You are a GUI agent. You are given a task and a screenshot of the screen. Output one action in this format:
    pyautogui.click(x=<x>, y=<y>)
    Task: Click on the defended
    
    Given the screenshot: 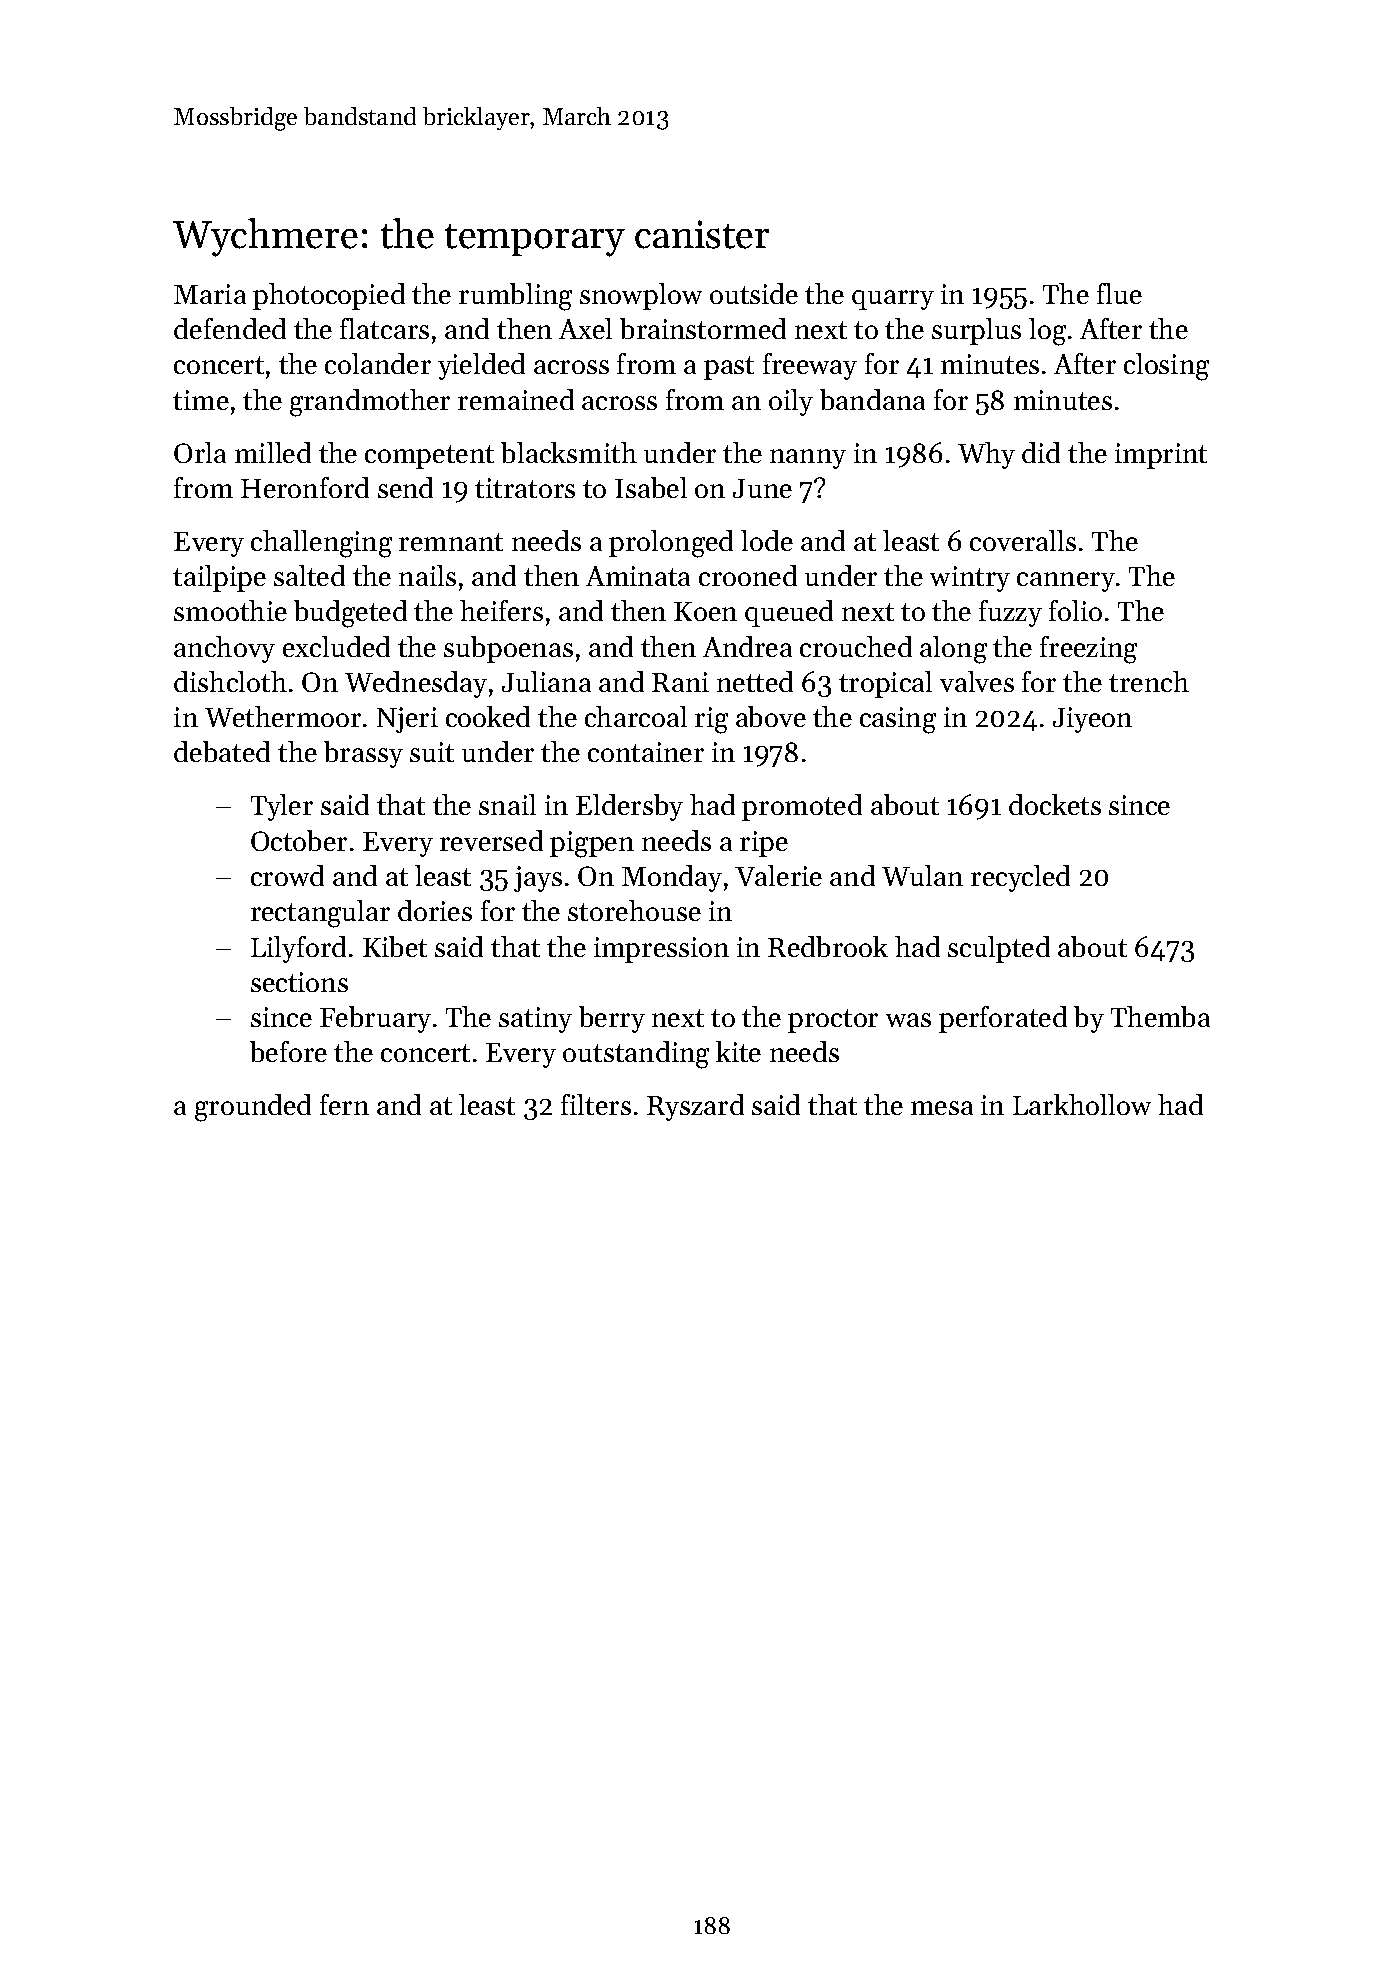 What is the action you would take?
    pyautogui.click(x=230, y=328)
